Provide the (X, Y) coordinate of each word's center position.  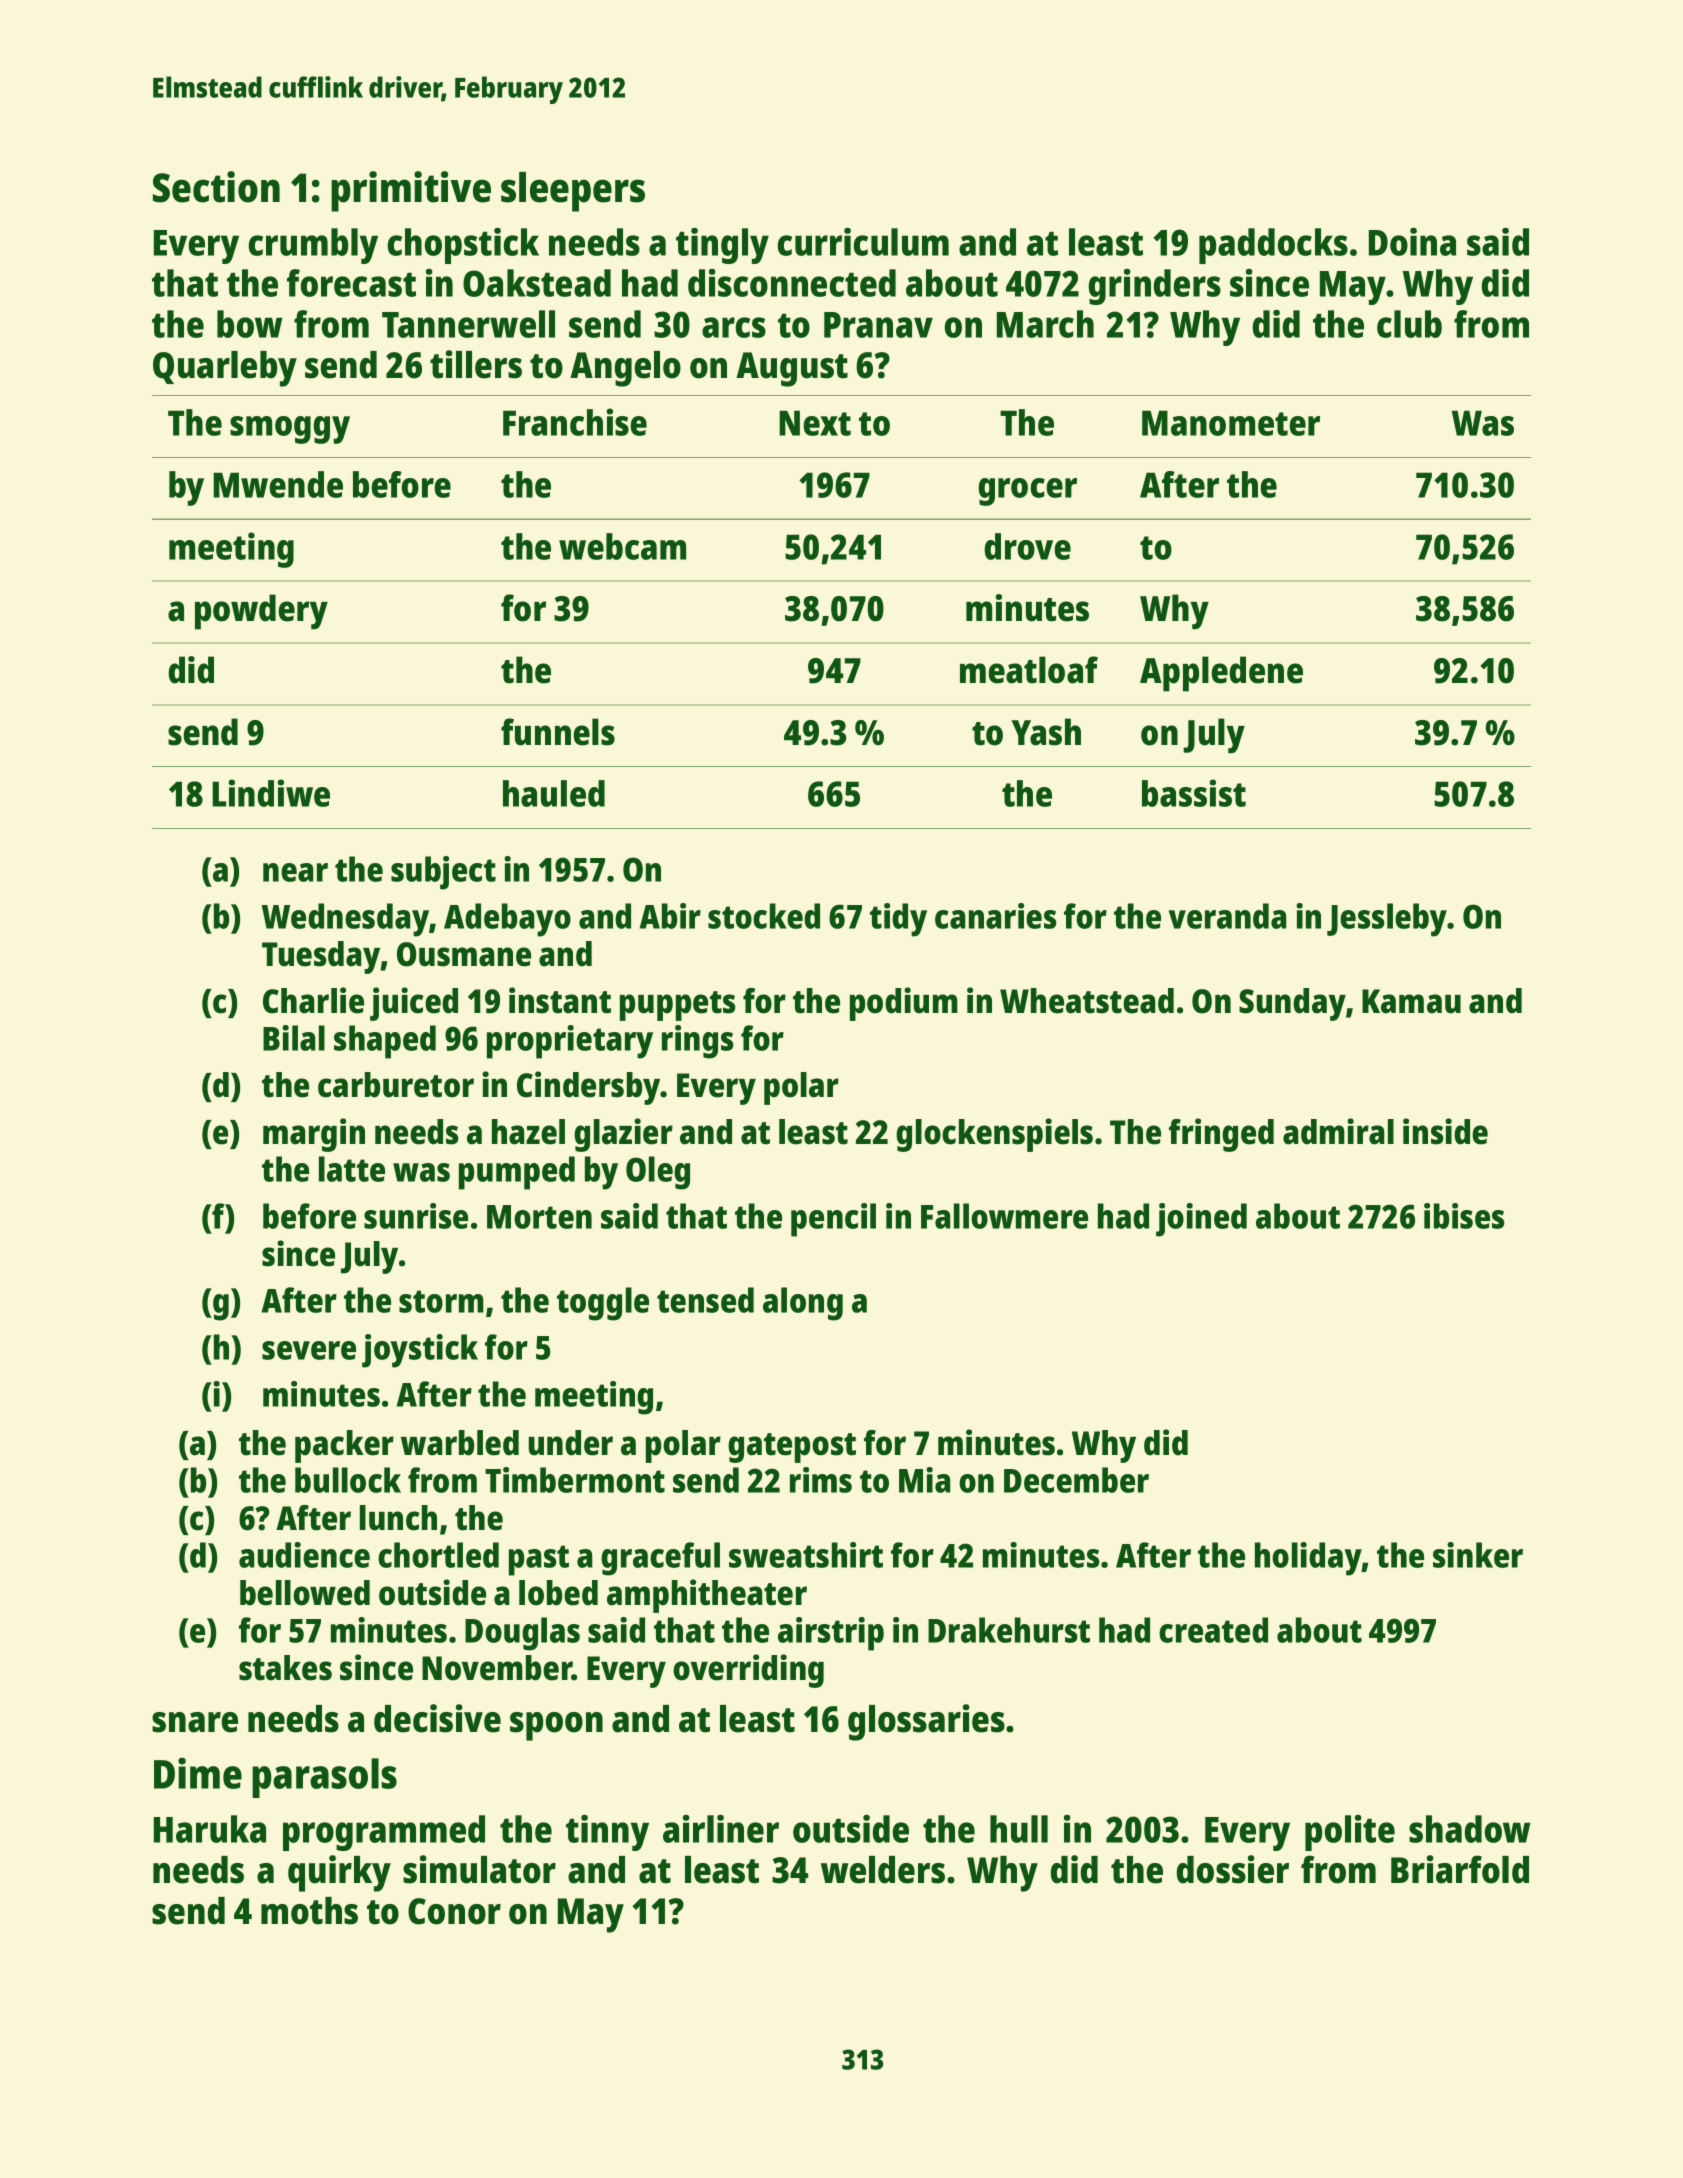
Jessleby (1387, 920)
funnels (558, 732)
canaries (996, 916)
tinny (607, 1833)
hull (1019, 1829)
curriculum (863, 242)
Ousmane (464, 954)
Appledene (1221, 674)
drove (1027, 546)
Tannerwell (468, 324)
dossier (1233, 1869)
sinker (1478, 1555)
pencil (833, 1220)
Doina (1412, 242)
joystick (420, 1351)
